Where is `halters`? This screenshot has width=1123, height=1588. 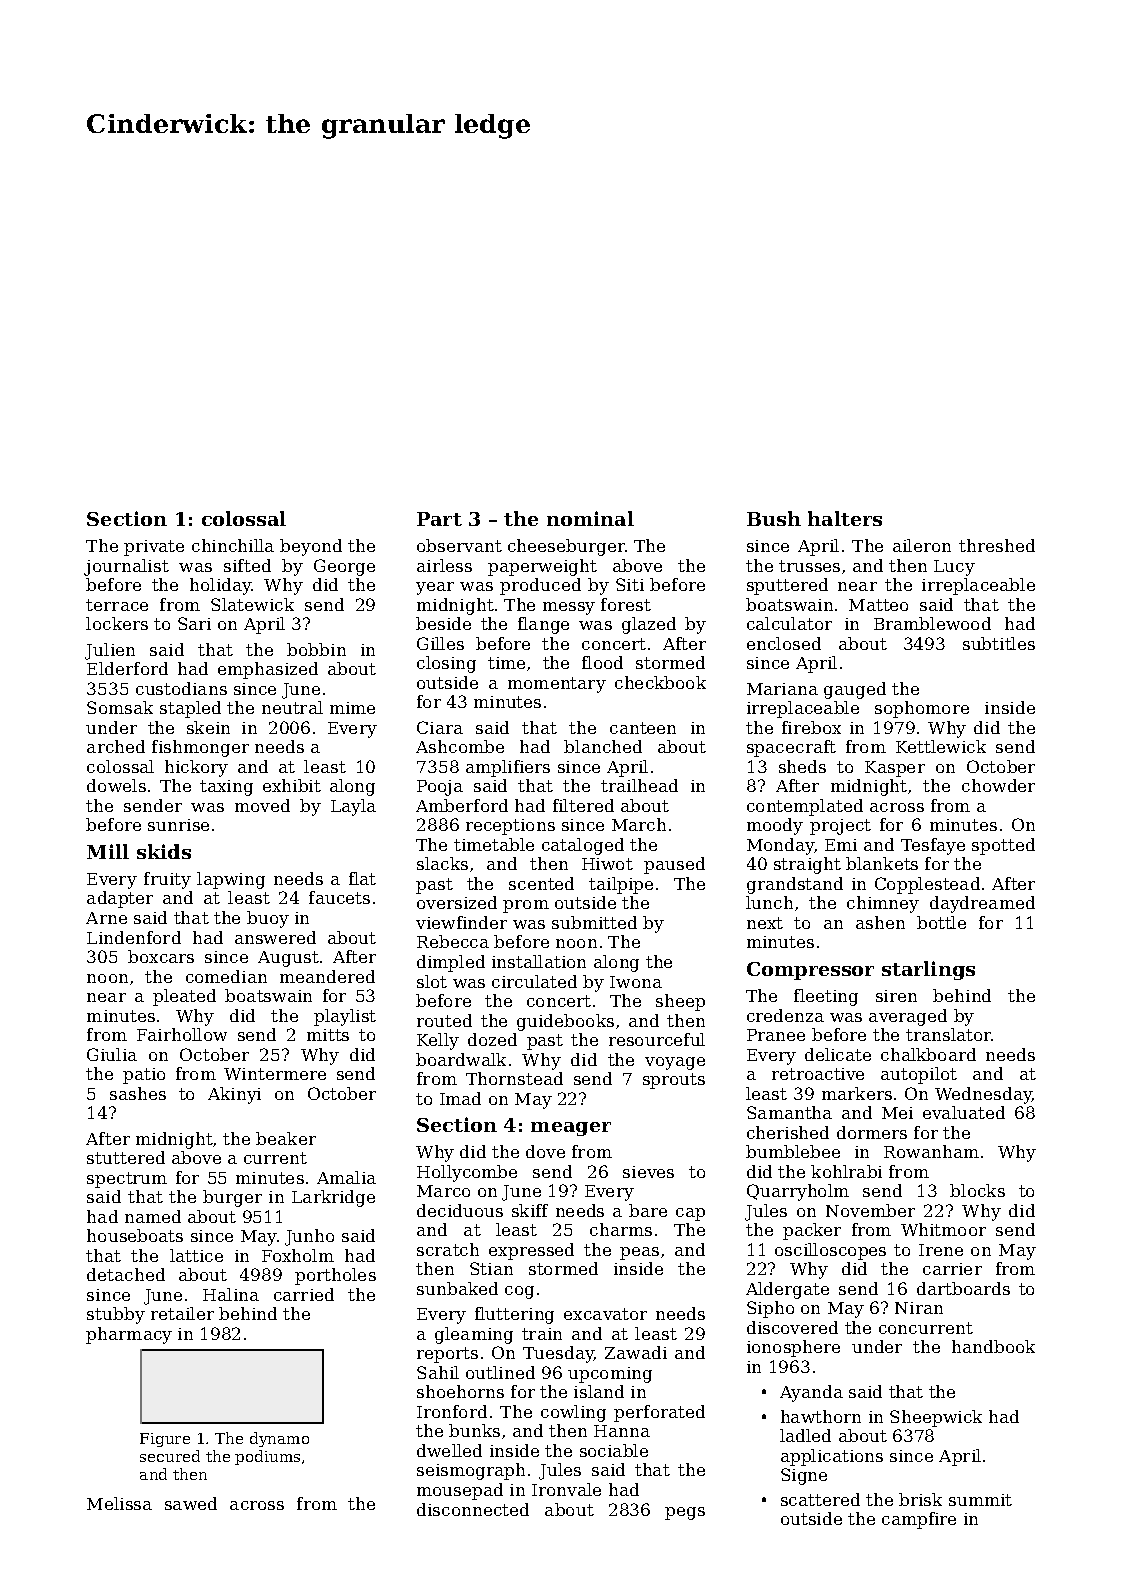 halters is located at coordinates (845, 518).
